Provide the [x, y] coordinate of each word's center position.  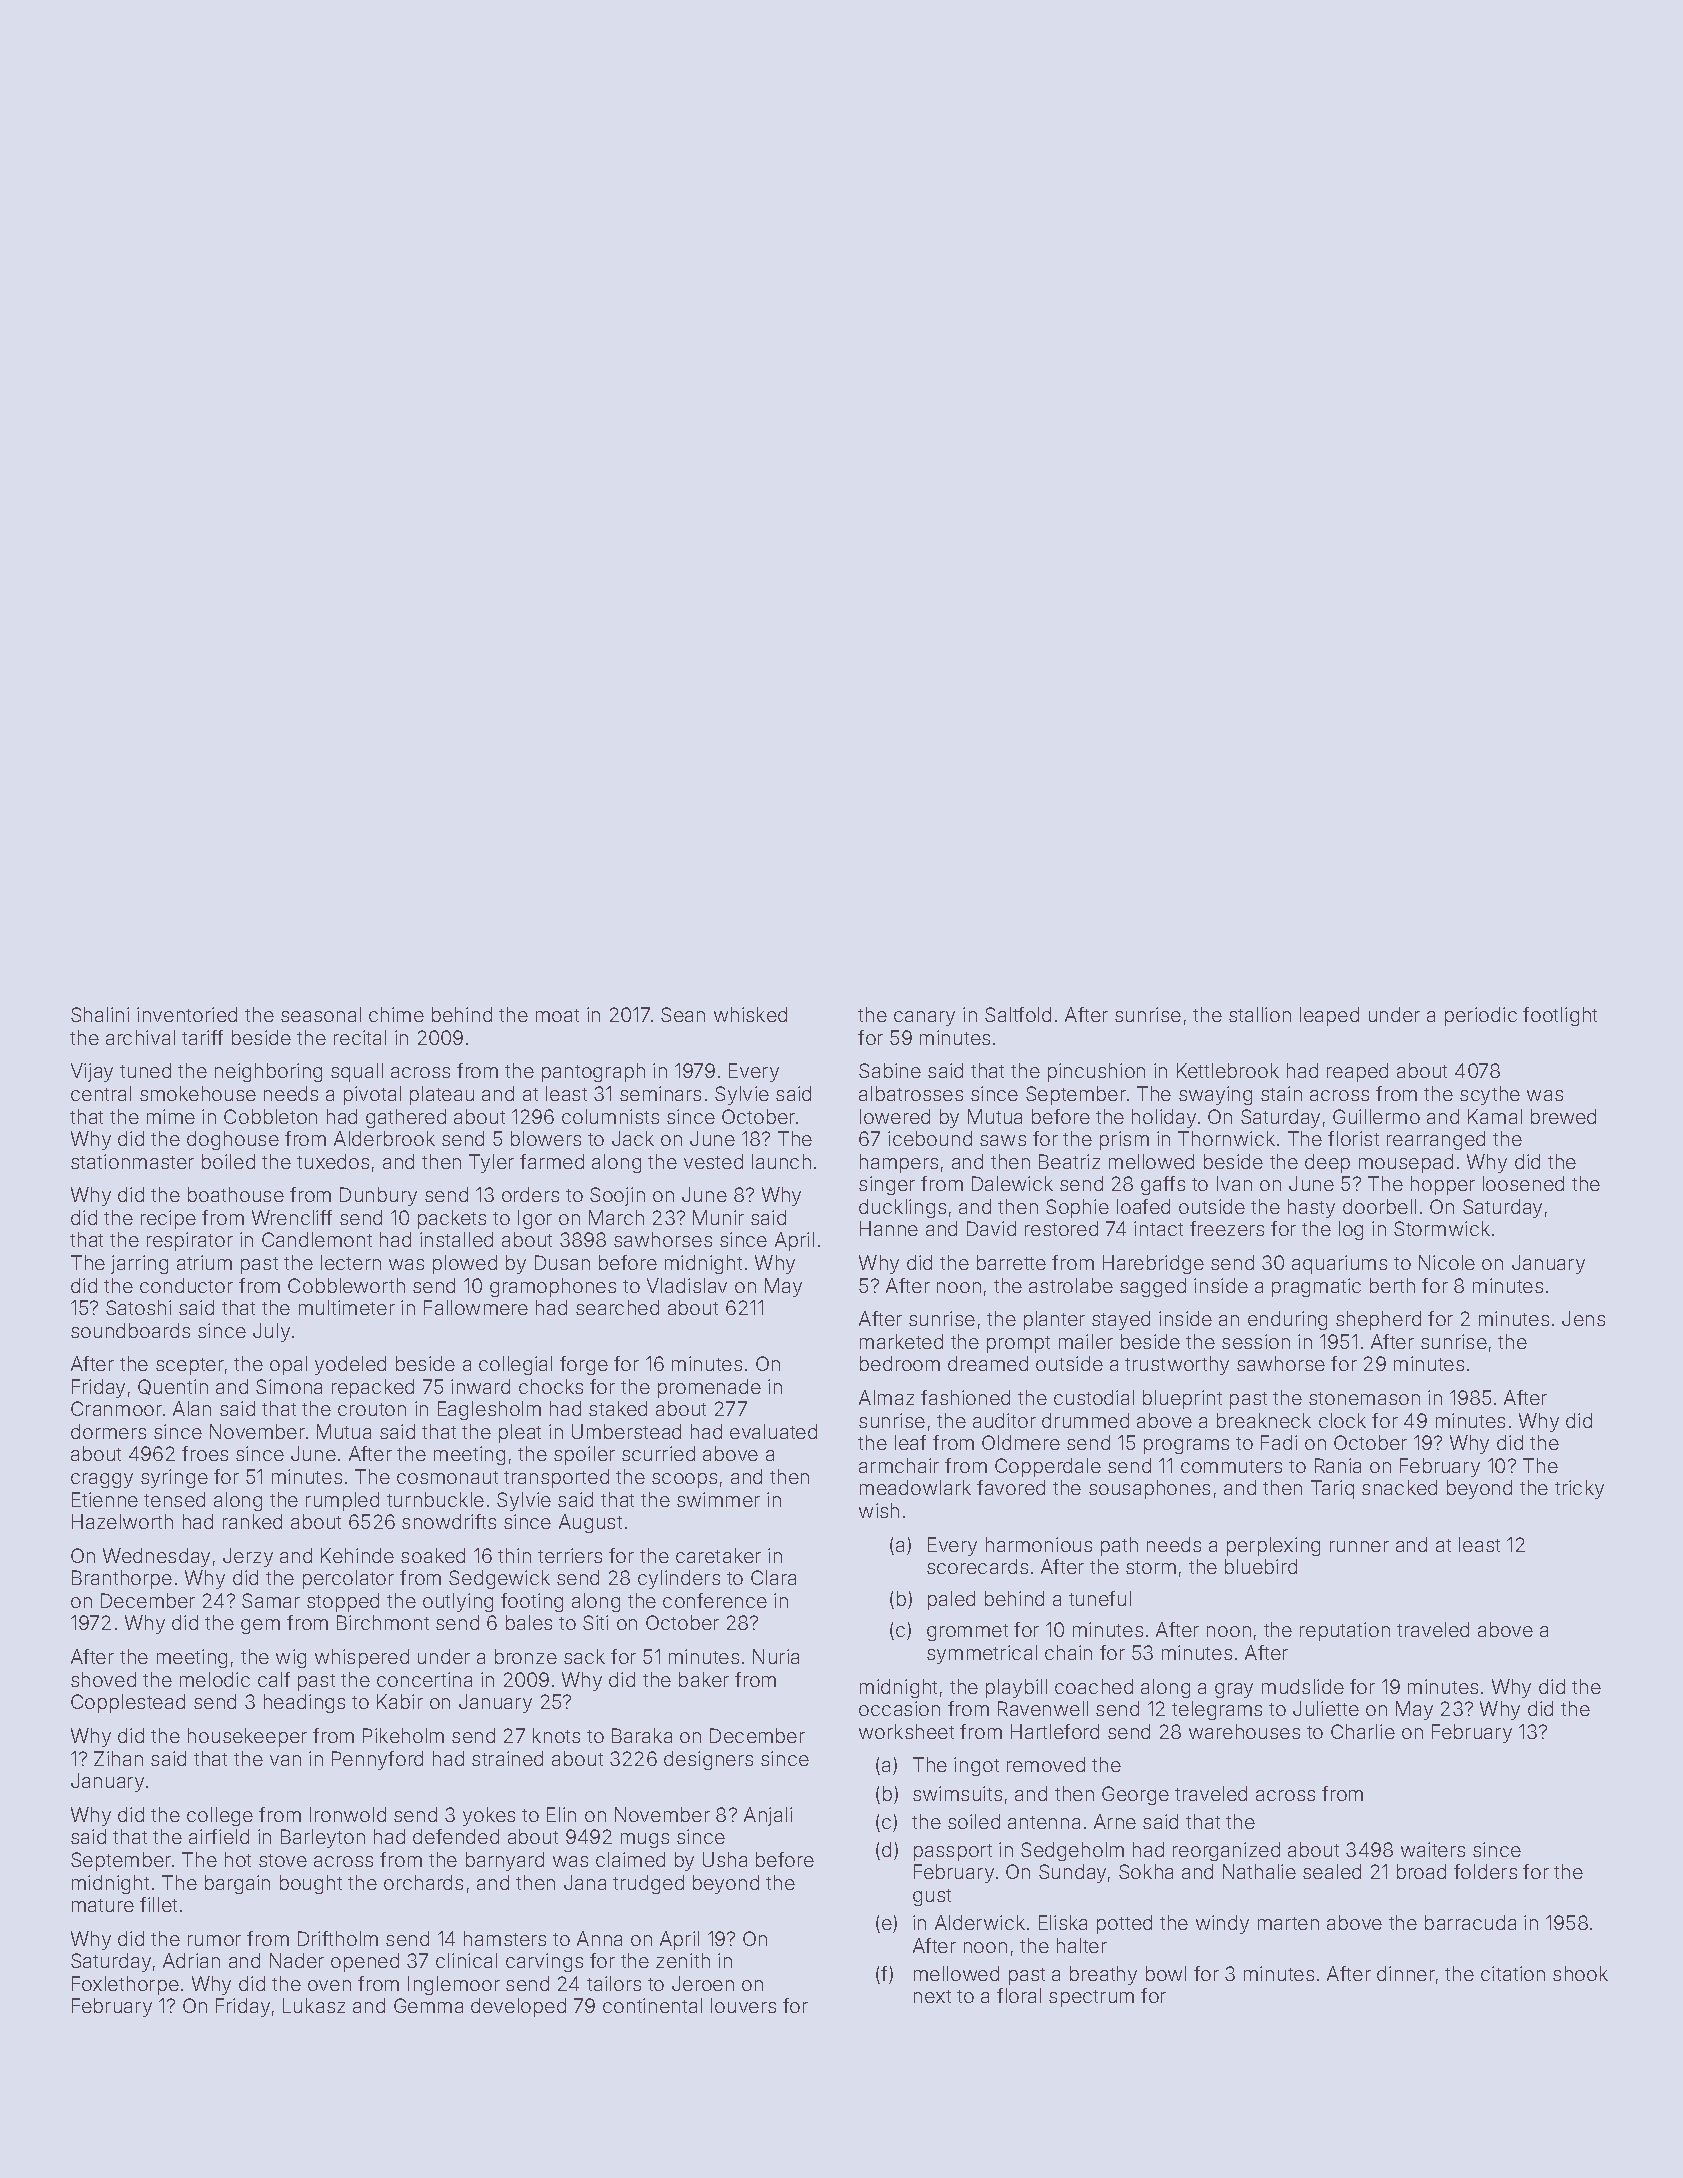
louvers [743, 2005]
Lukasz [314, 2005]
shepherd [1378, 1320]
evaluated [773, 1431]
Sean [683, 1014]
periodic [1481, 1016]
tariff [202, 1037]
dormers [108, 1431]
